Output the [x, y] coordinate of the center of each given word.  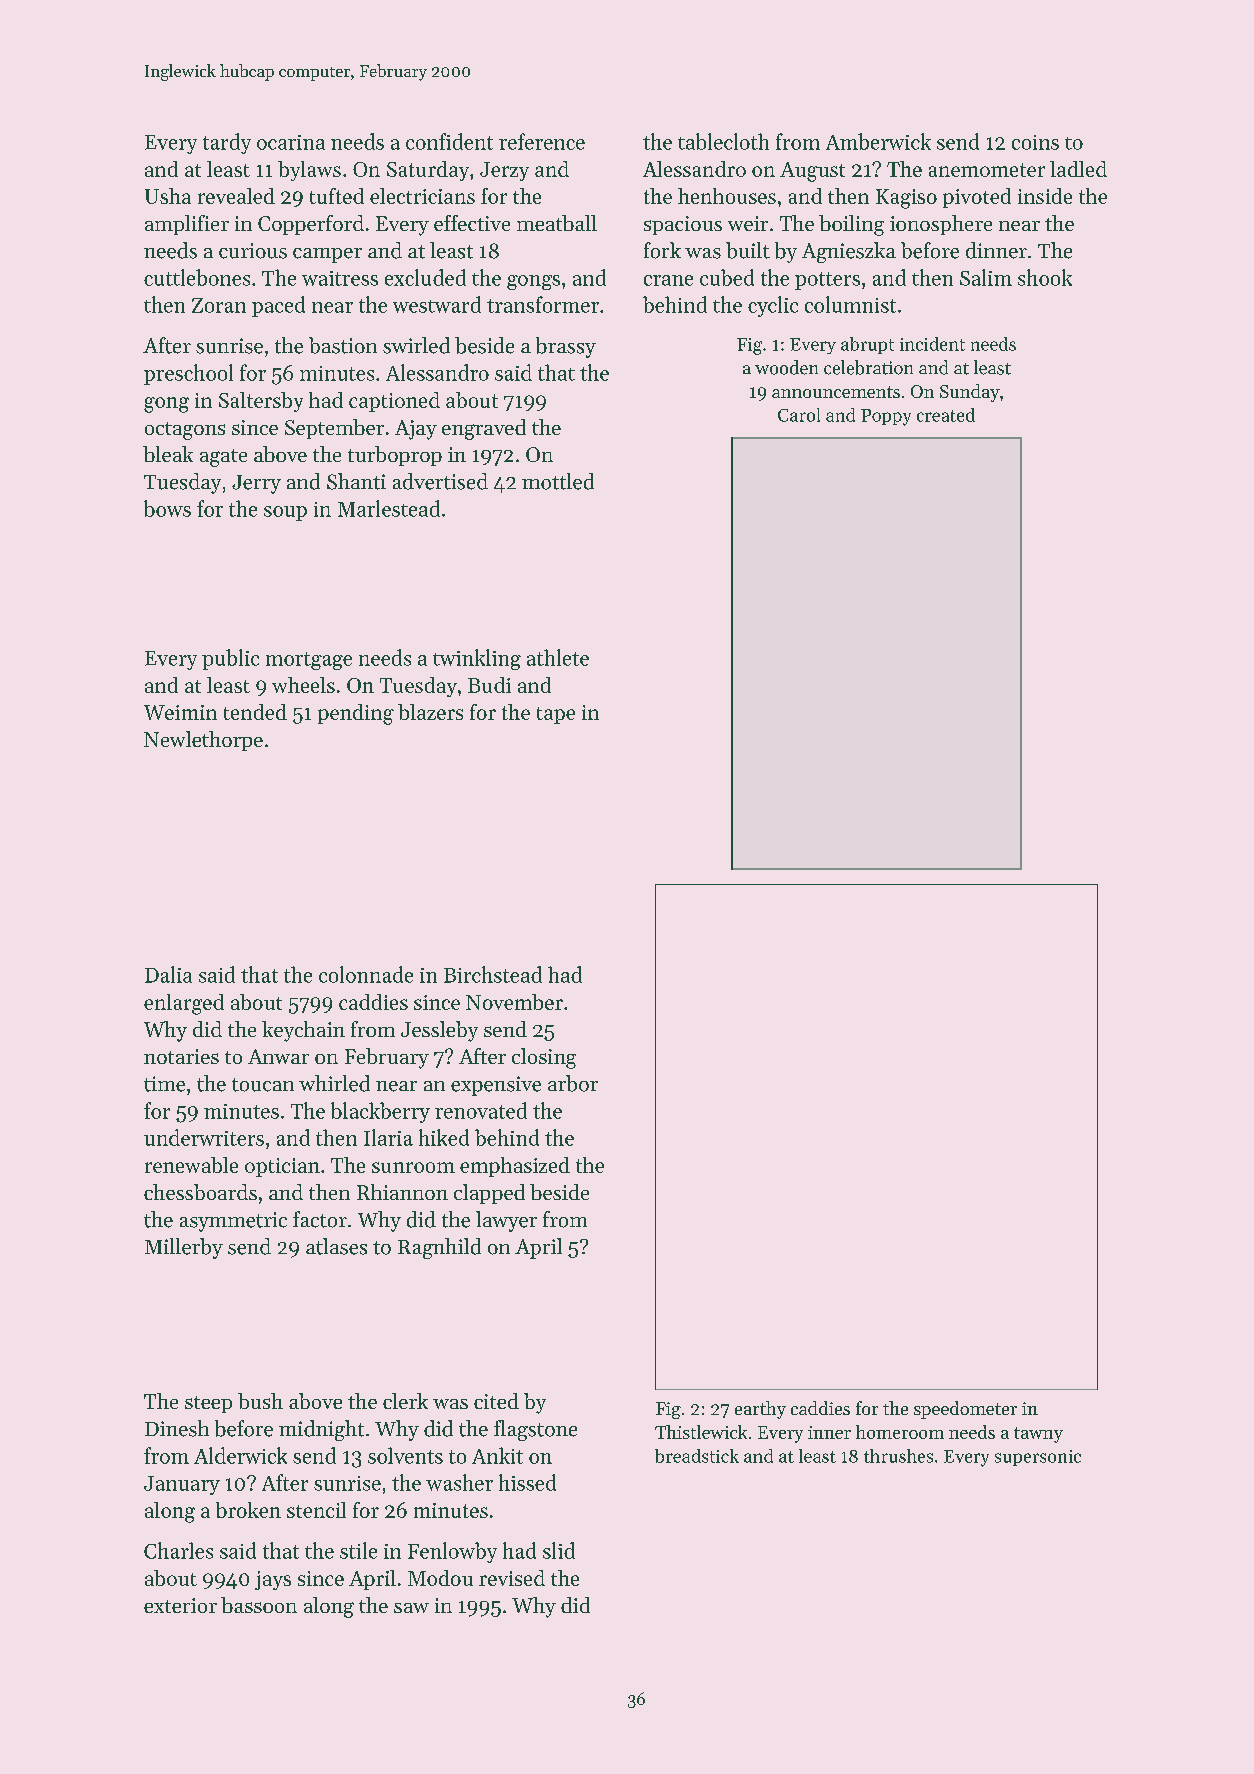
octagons [185, 431]
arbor [573, 1083]
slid [559, 1550]
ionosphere [941, 225]
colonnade [366, 974]
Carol [799, 415]
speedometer [965, 1410]
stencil [316, 1510]
